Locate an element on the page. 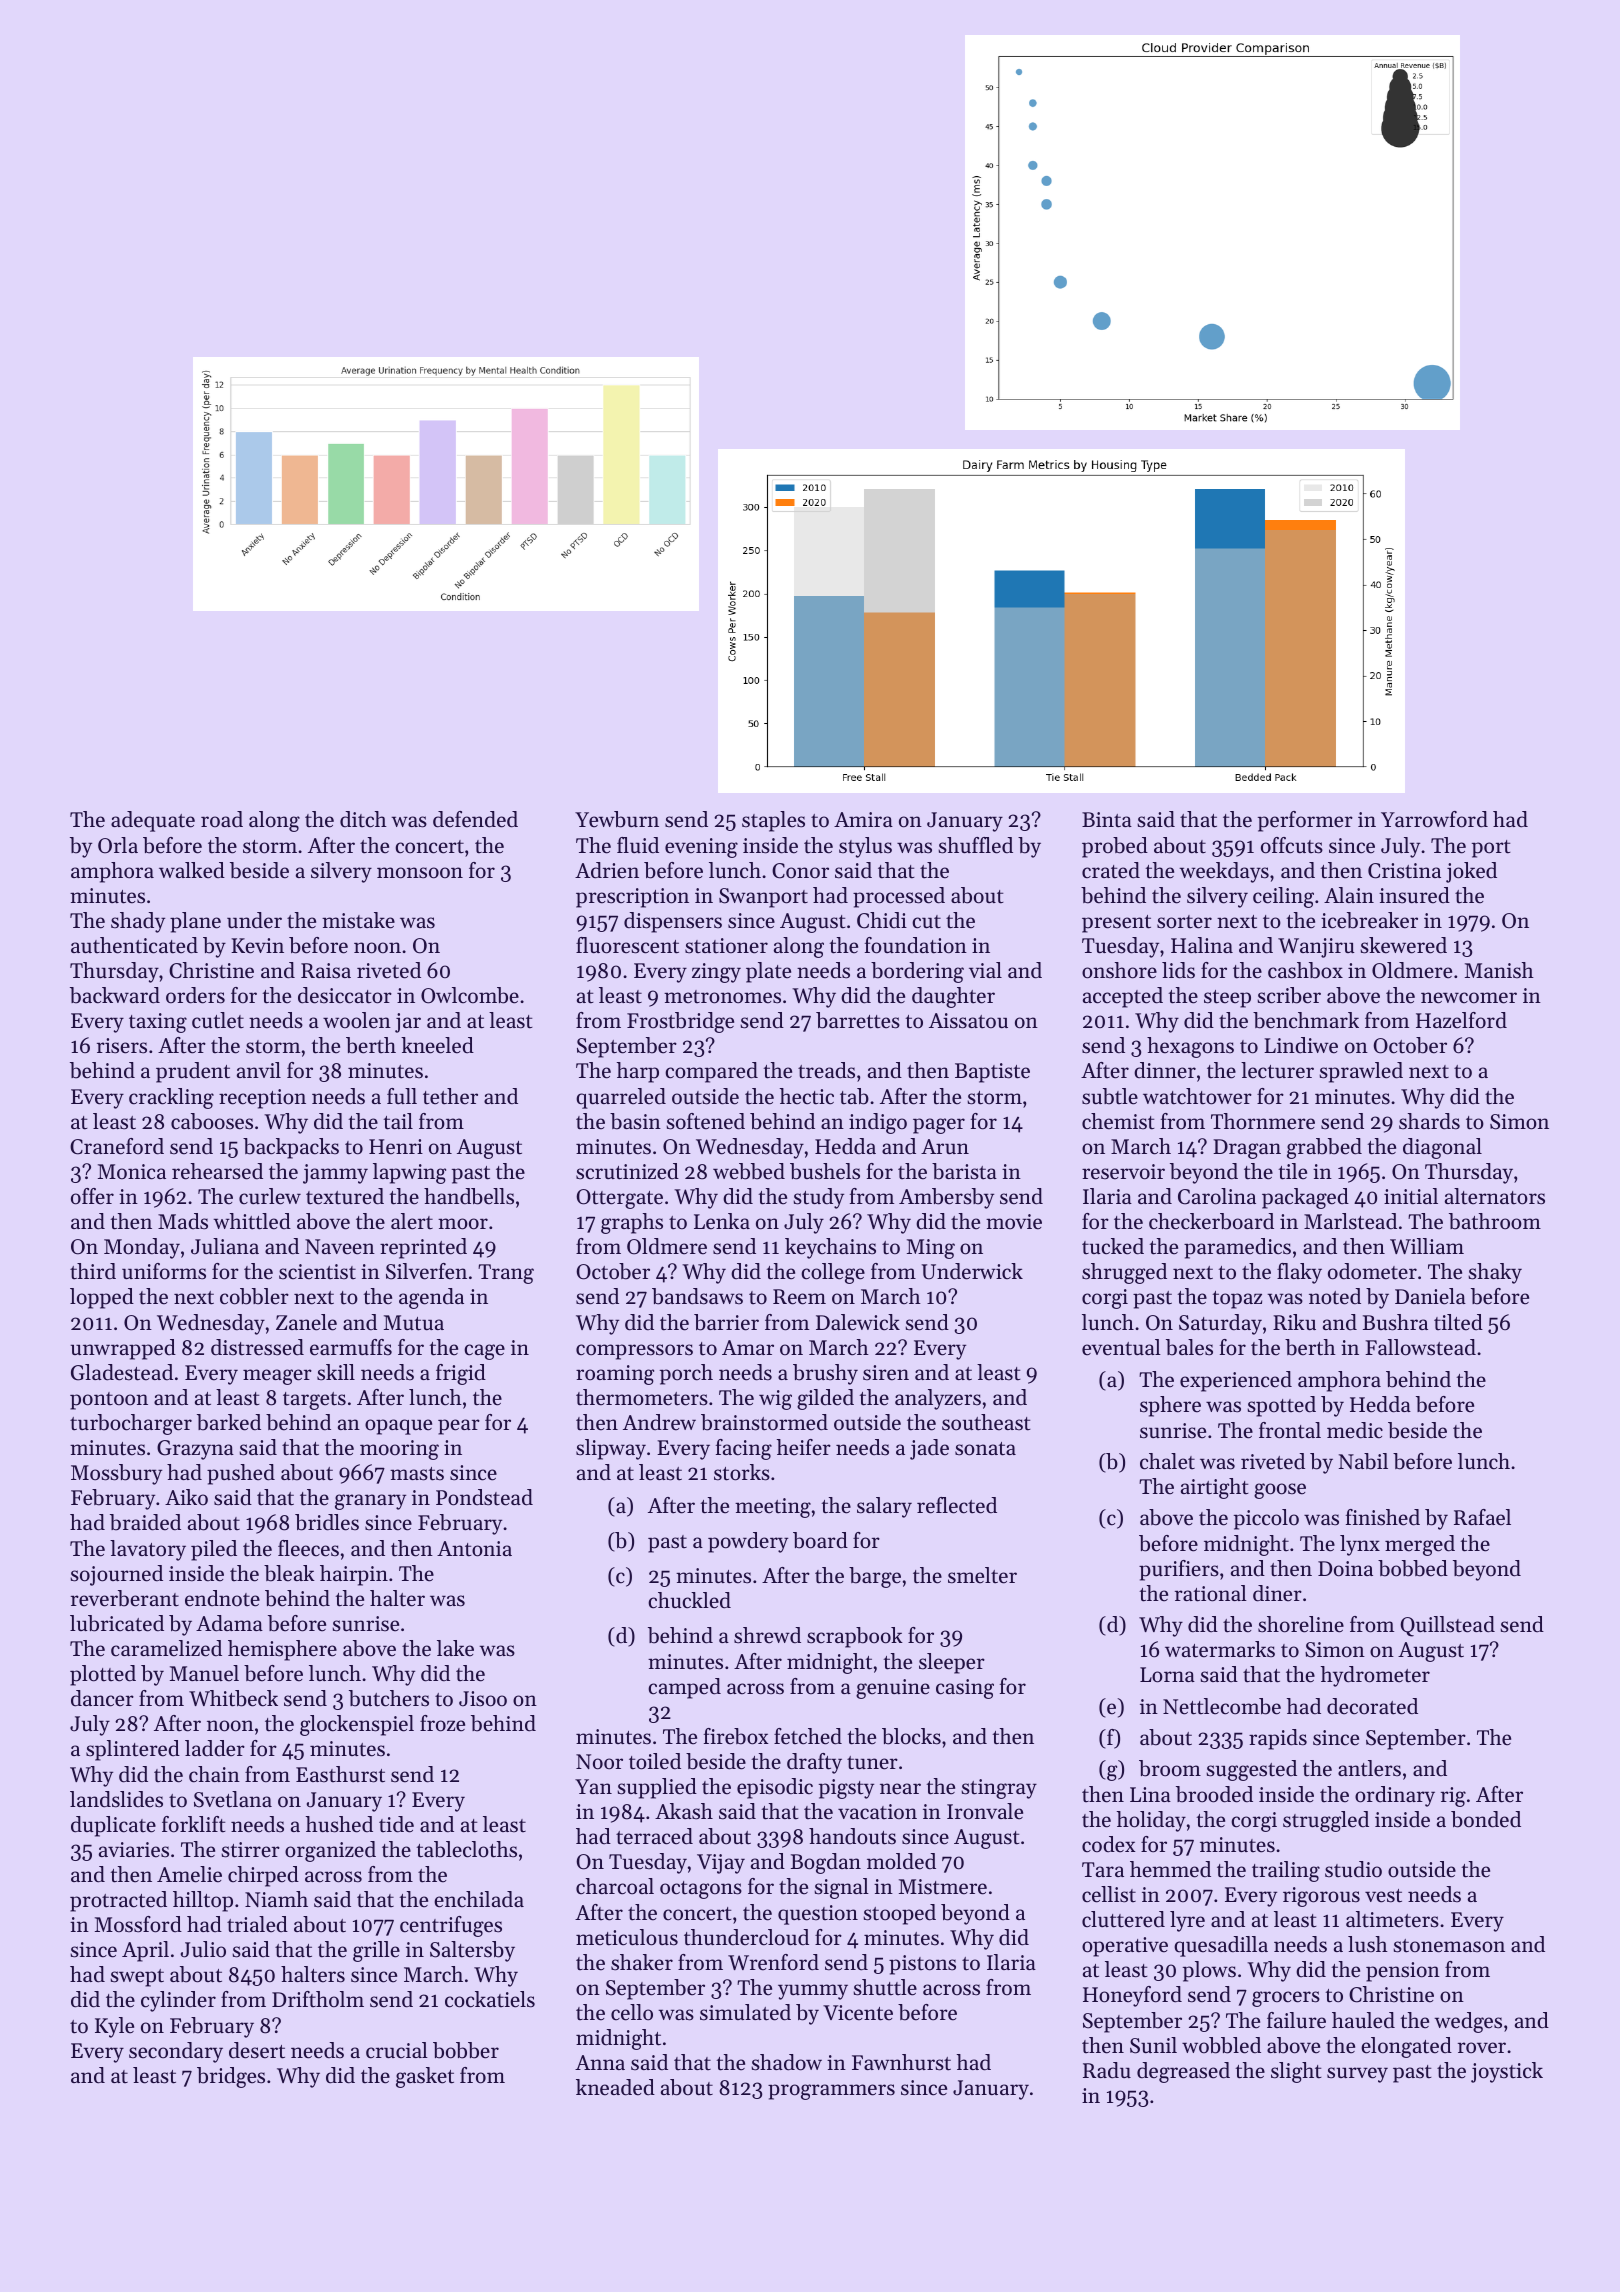 Image resolution: width=1620 pixels, height=2292 pixels. bridles is located at coordinates (327, 1522).
